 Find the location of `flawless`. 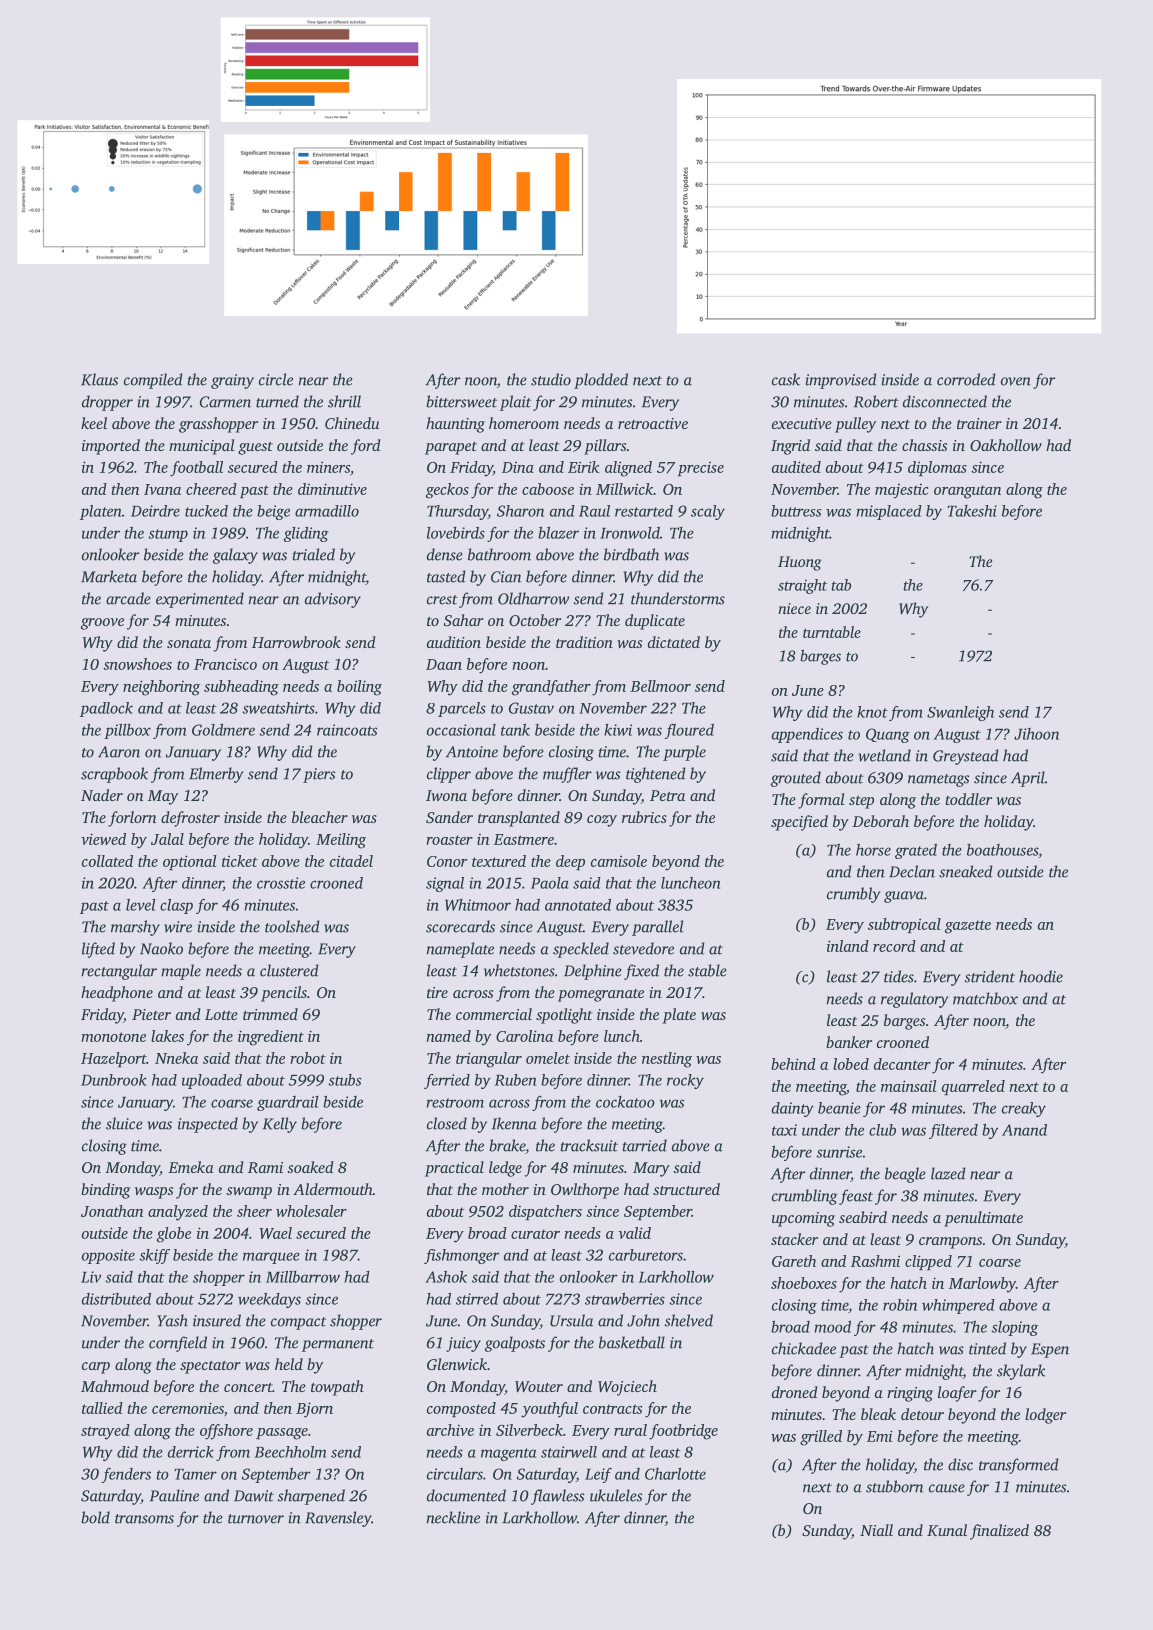

flawless is located at coordinates (557, 1497).
